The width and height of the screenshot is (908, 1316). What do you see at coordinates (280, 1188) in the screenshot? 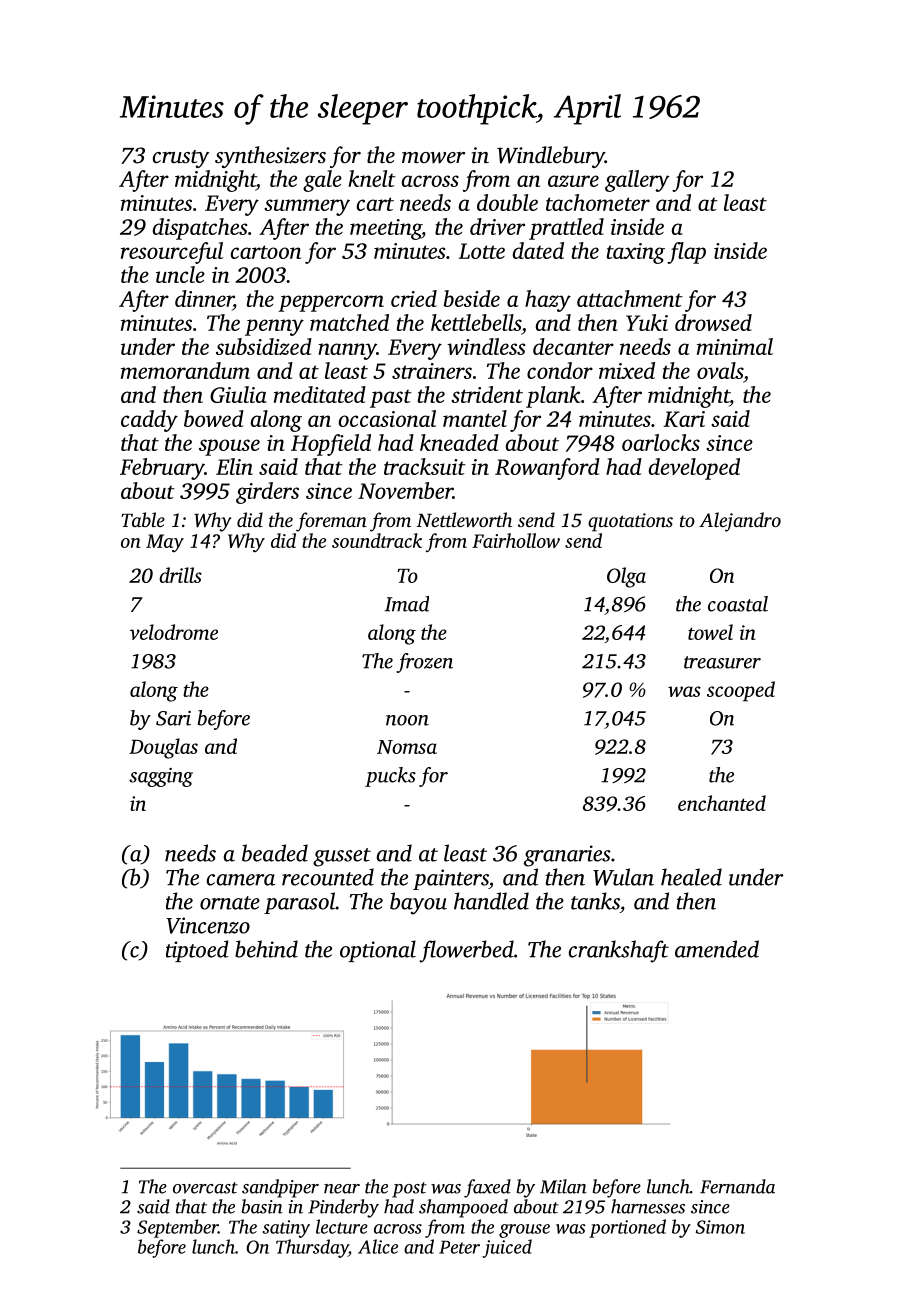
I see `sandpiper` at bounding box center [280, 1188].
